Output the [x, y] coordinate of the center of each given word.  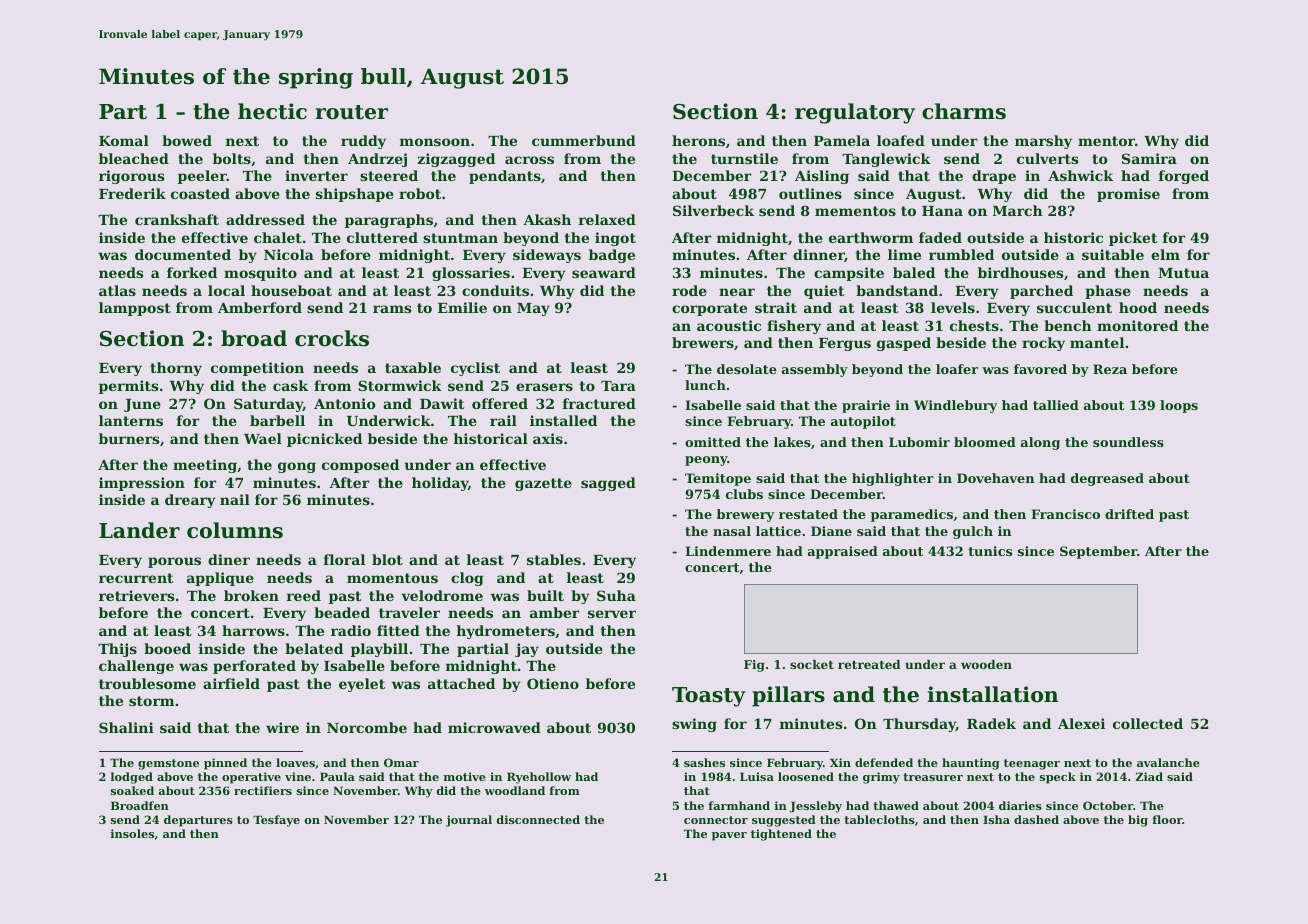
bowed [187, 140]
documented [183, 254]
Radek [991, 723]
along [1040, 443]
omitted [713, 442]
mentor [1106, 141]
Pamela [842, 140]
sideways [547, 256]
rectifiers [263, 790]
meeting [205, 466]
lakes [792, 442]
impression [142, 484]
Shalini [126, 727]
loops [1179, 406]
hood [1138, 307]
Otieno [553, 683]
